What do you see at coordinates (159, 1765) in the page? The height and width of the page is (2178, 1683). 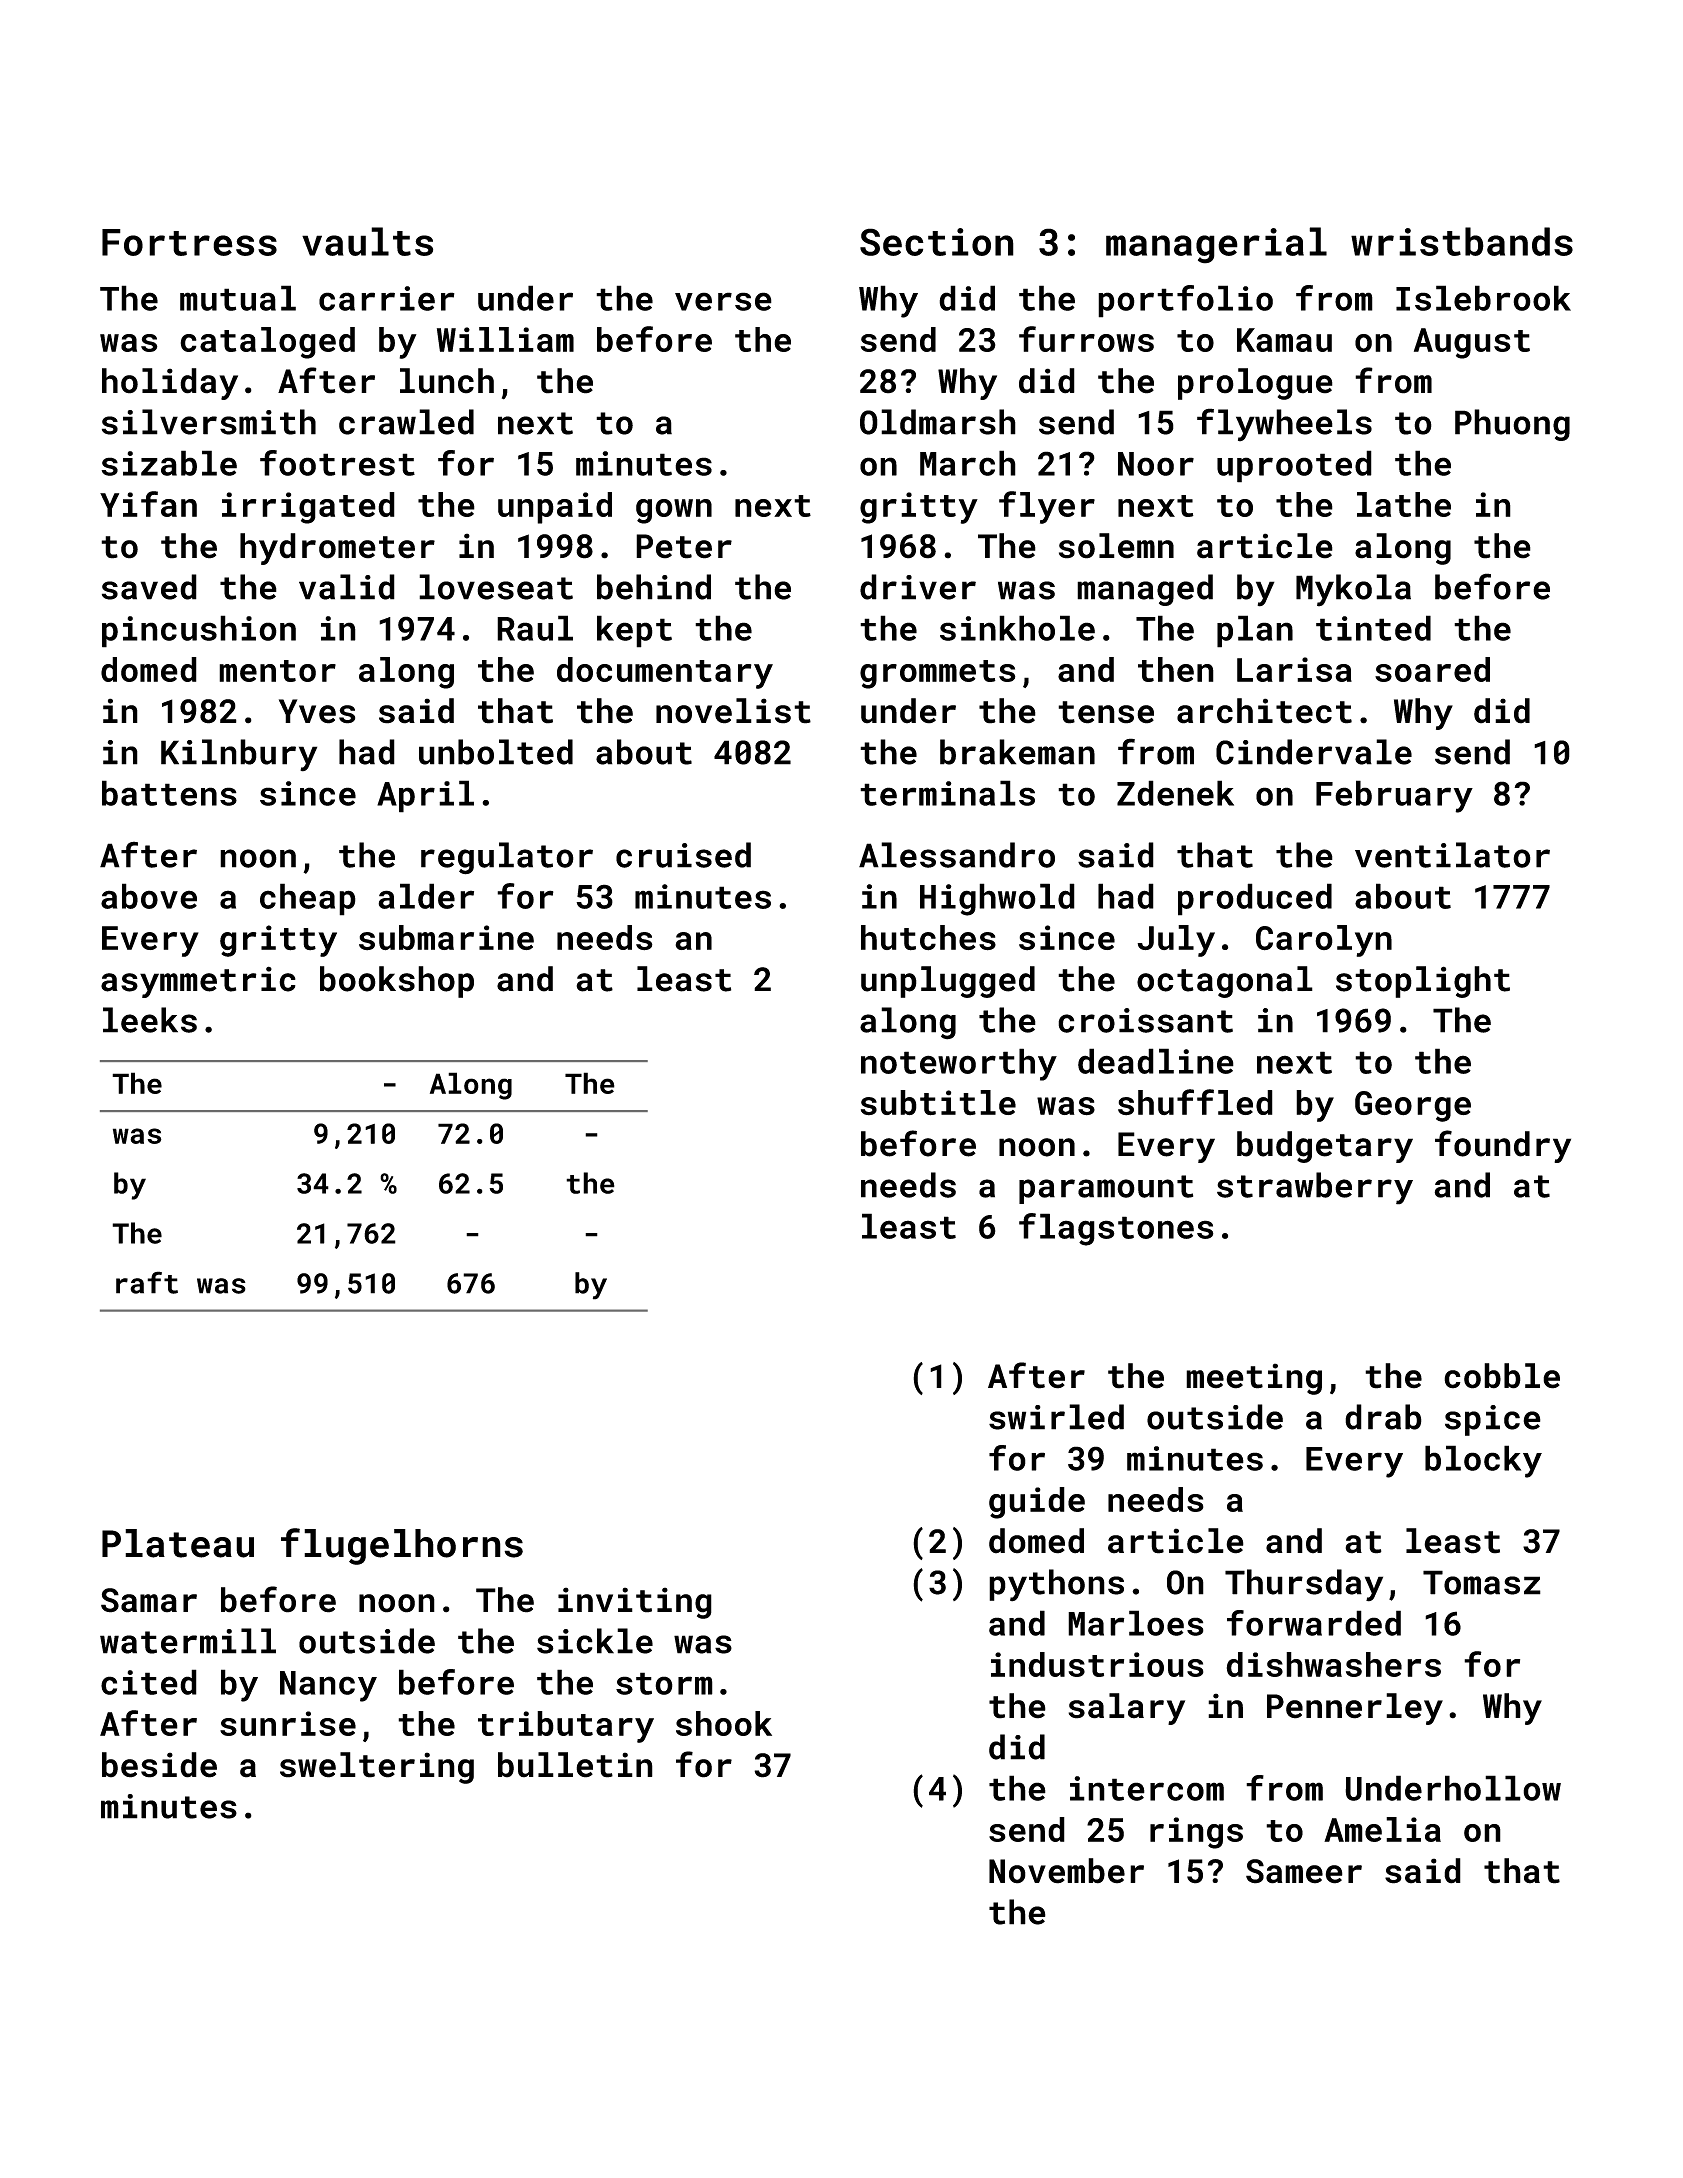 I see `beside` at bounding box center [159, 1765].
